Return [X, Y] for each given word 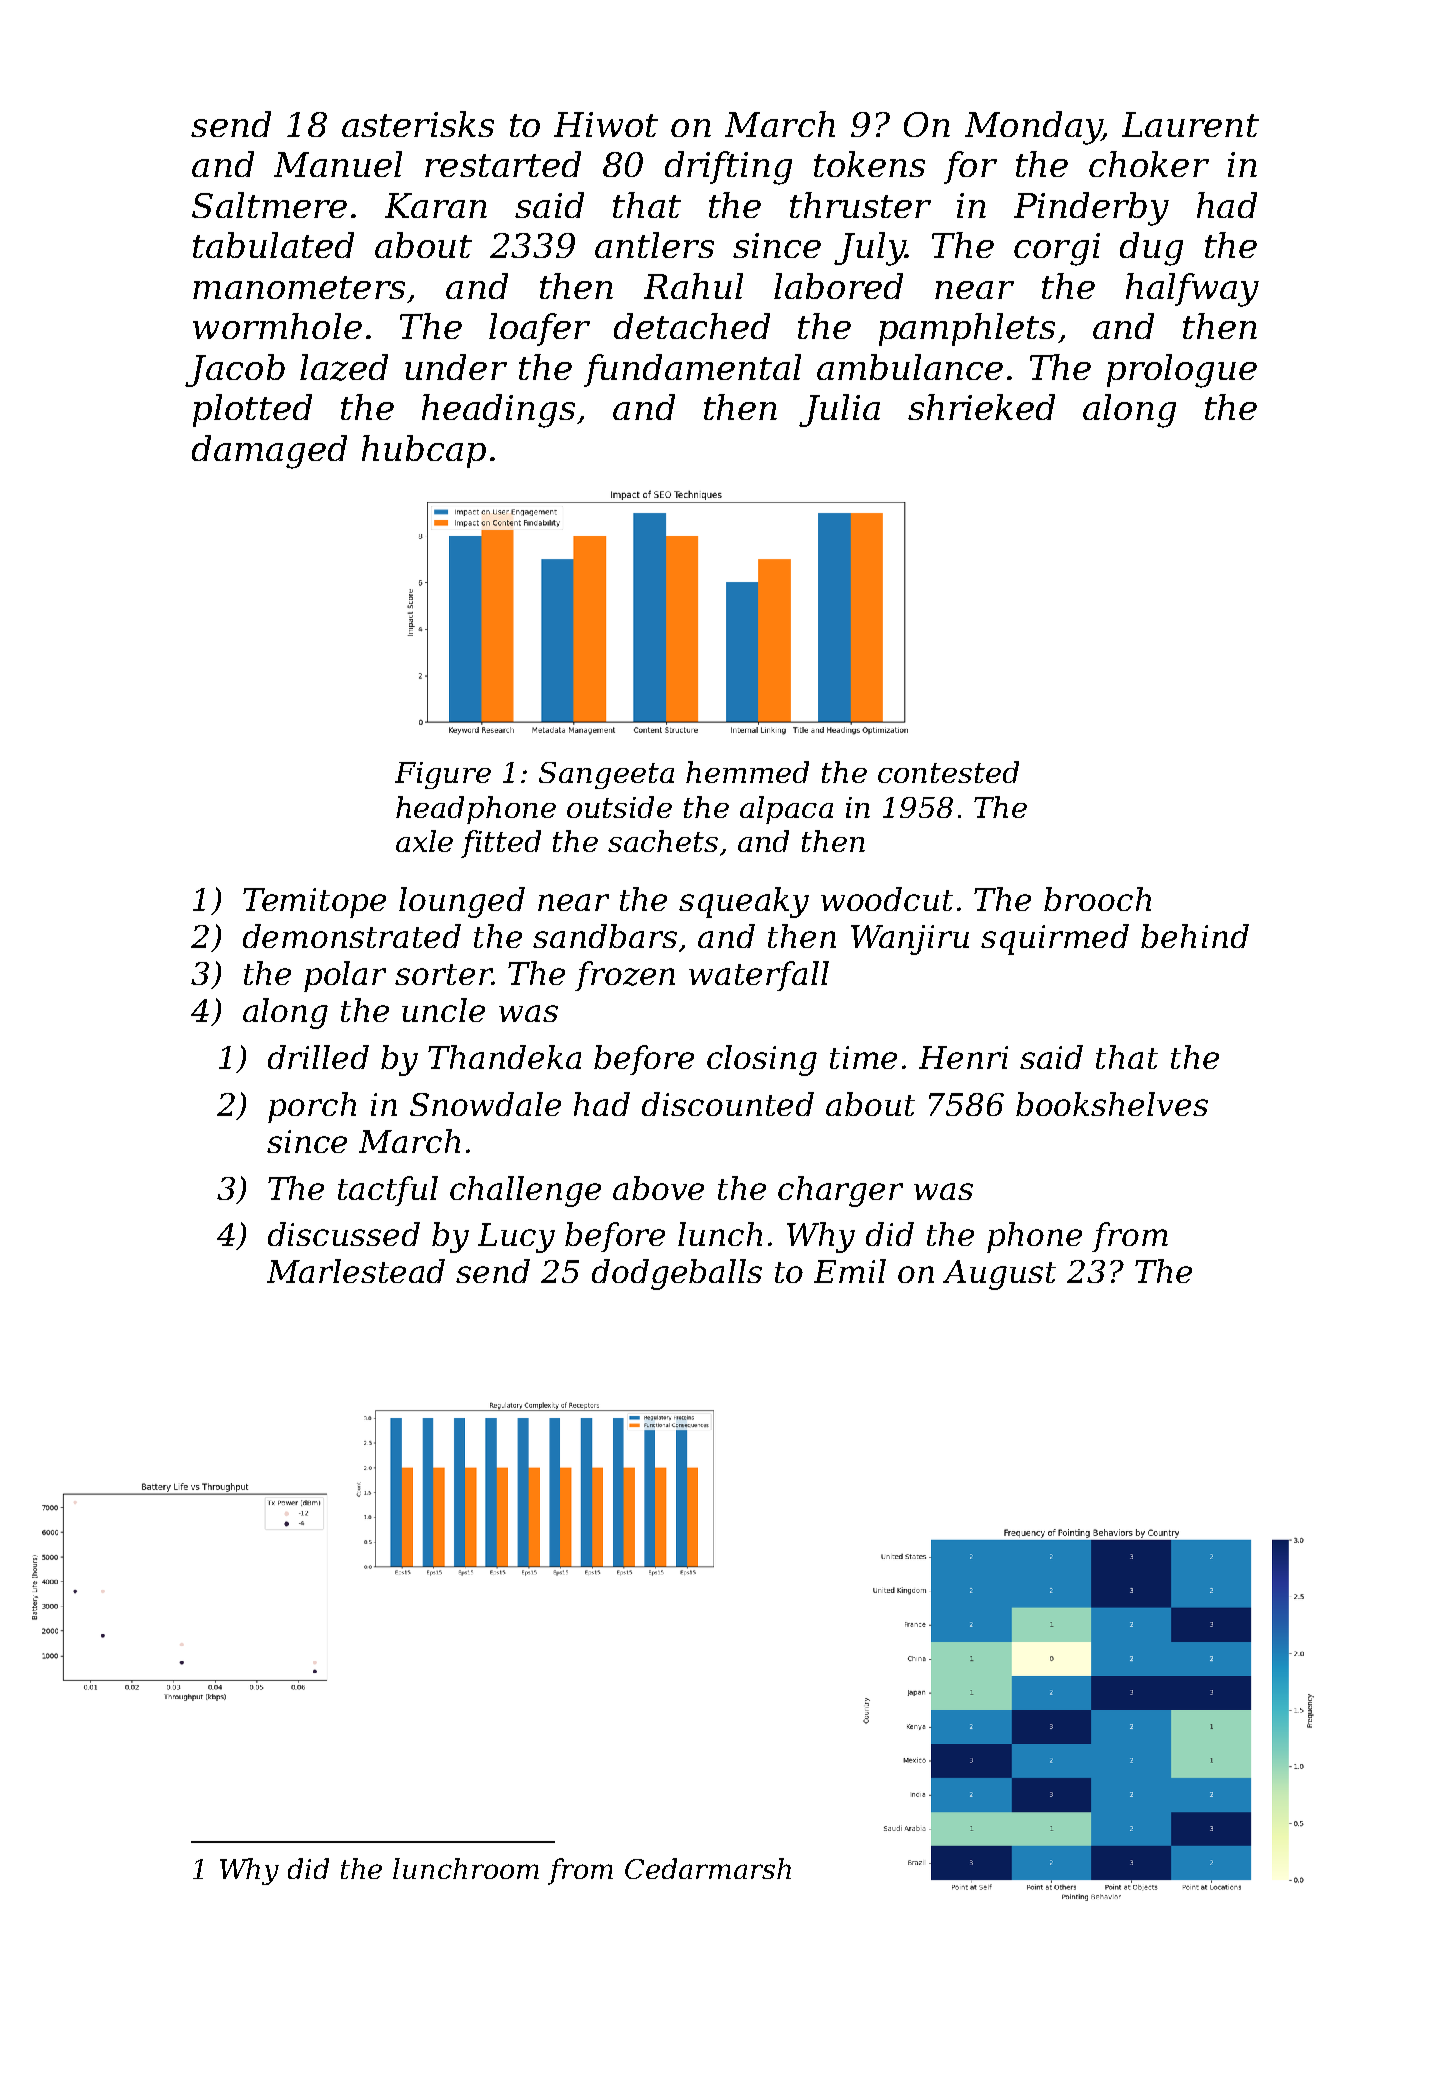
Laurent [1190, 124]
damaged [269, 452]
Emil [850, 1271]
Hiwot [606, 124]
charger [840, 1191]
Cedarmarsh [708, 1868]
